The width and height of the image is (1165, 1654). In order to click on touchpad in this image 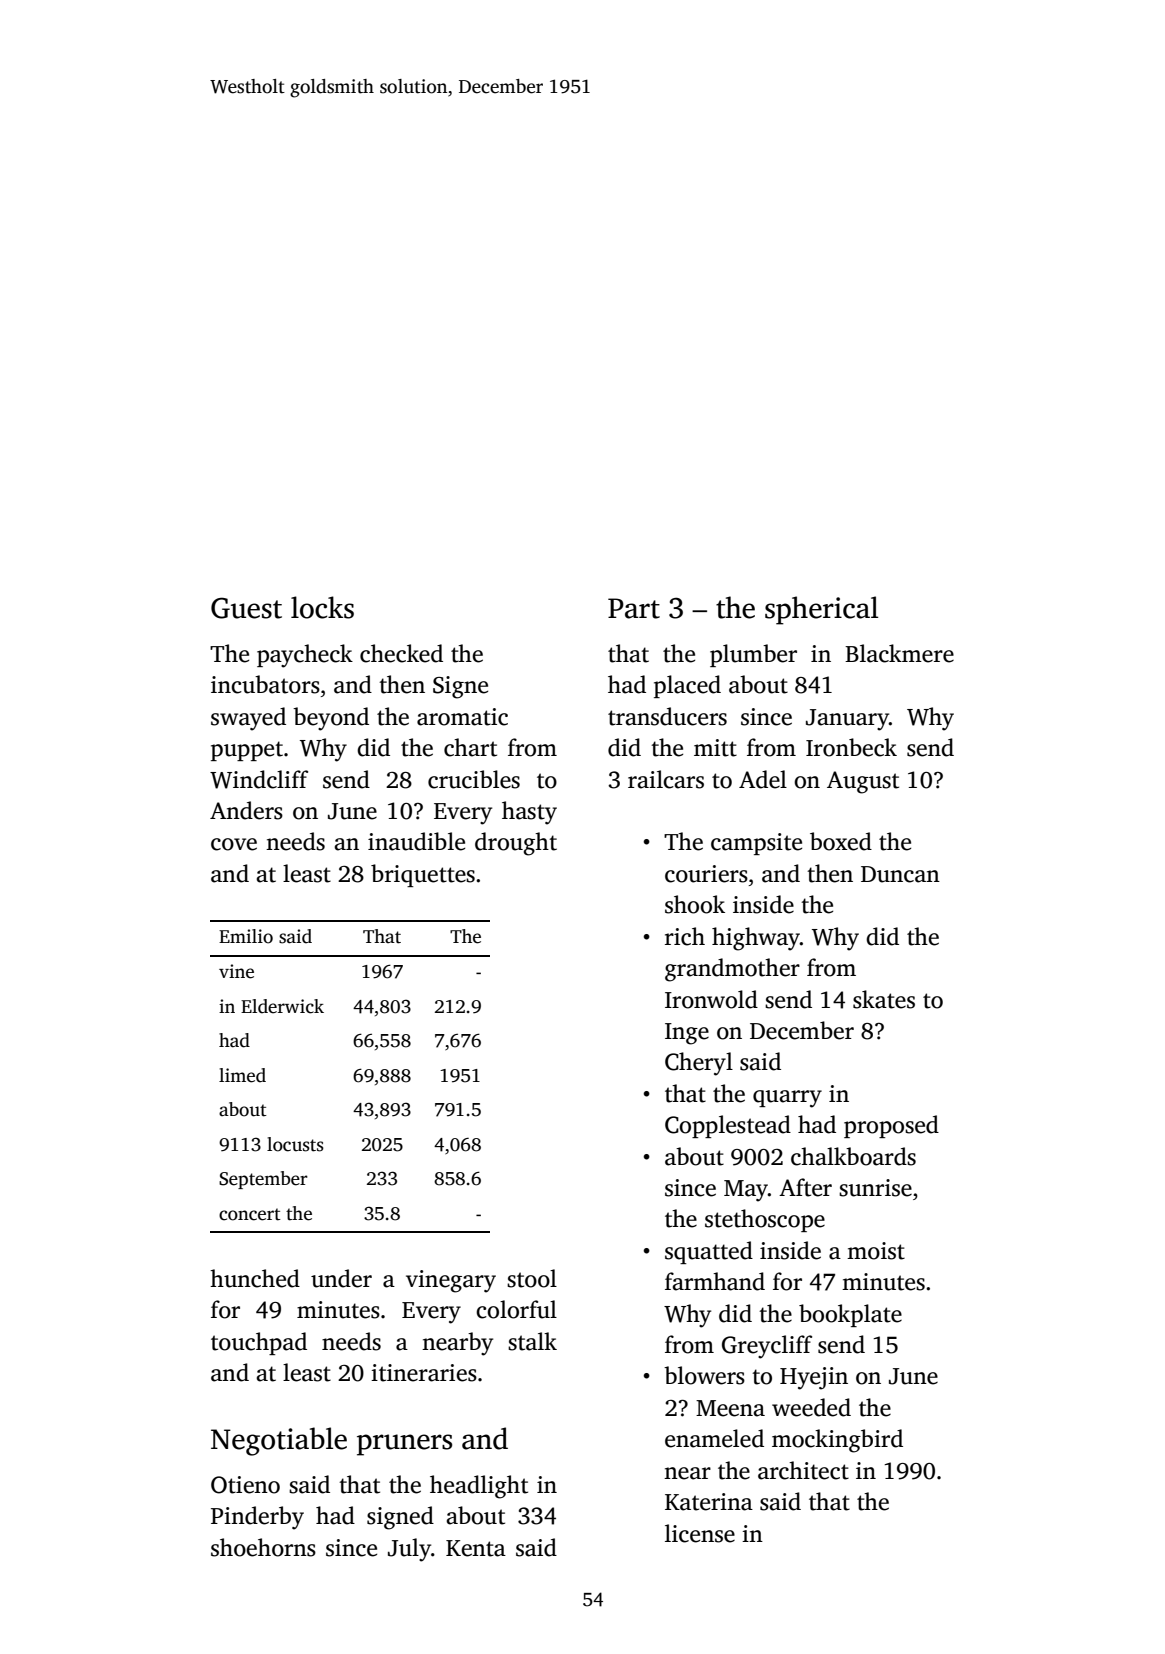, I will do `click(259, 1343)`.
